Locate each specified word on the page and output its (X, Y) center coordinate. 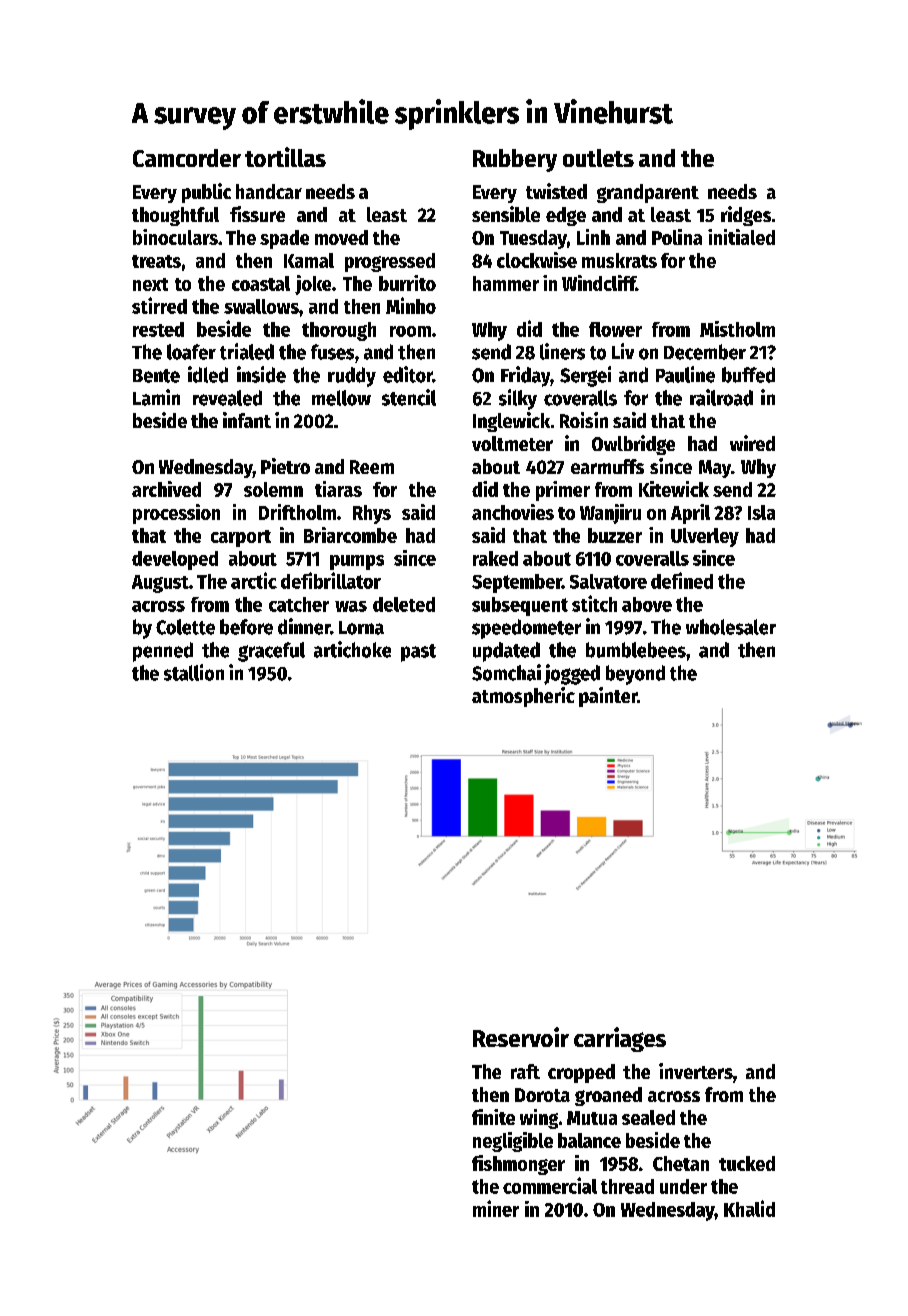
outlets (598, 158)
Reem (372, 467)
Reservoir (521, 1037)
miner (496, 1208)
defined (682, 580)
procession (176, 514)
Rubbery (515, 160)
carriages (620, 1039)
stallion (194, 672)
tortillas (285, 157)
